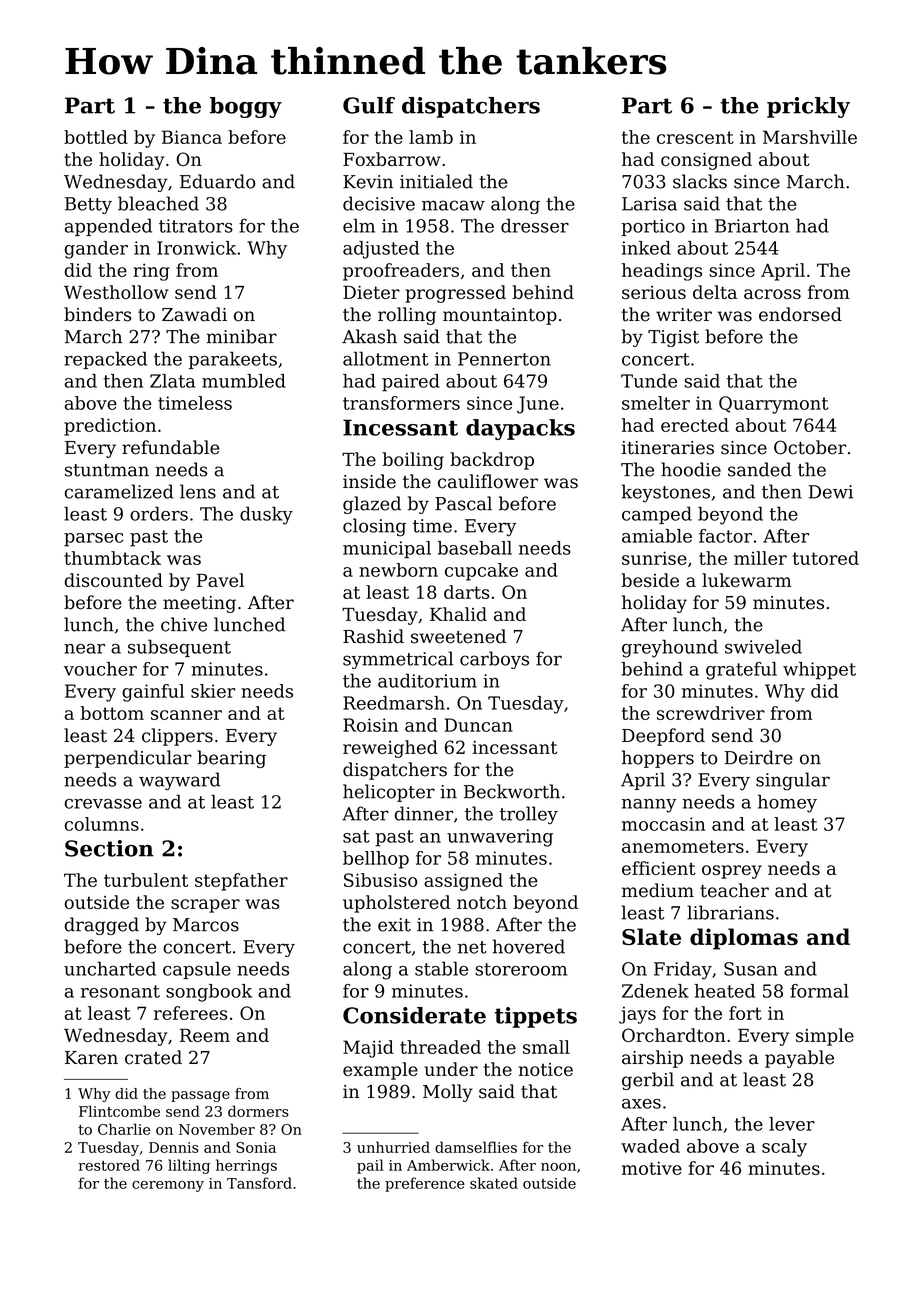  I want to click on homey, so click(787, 803).
